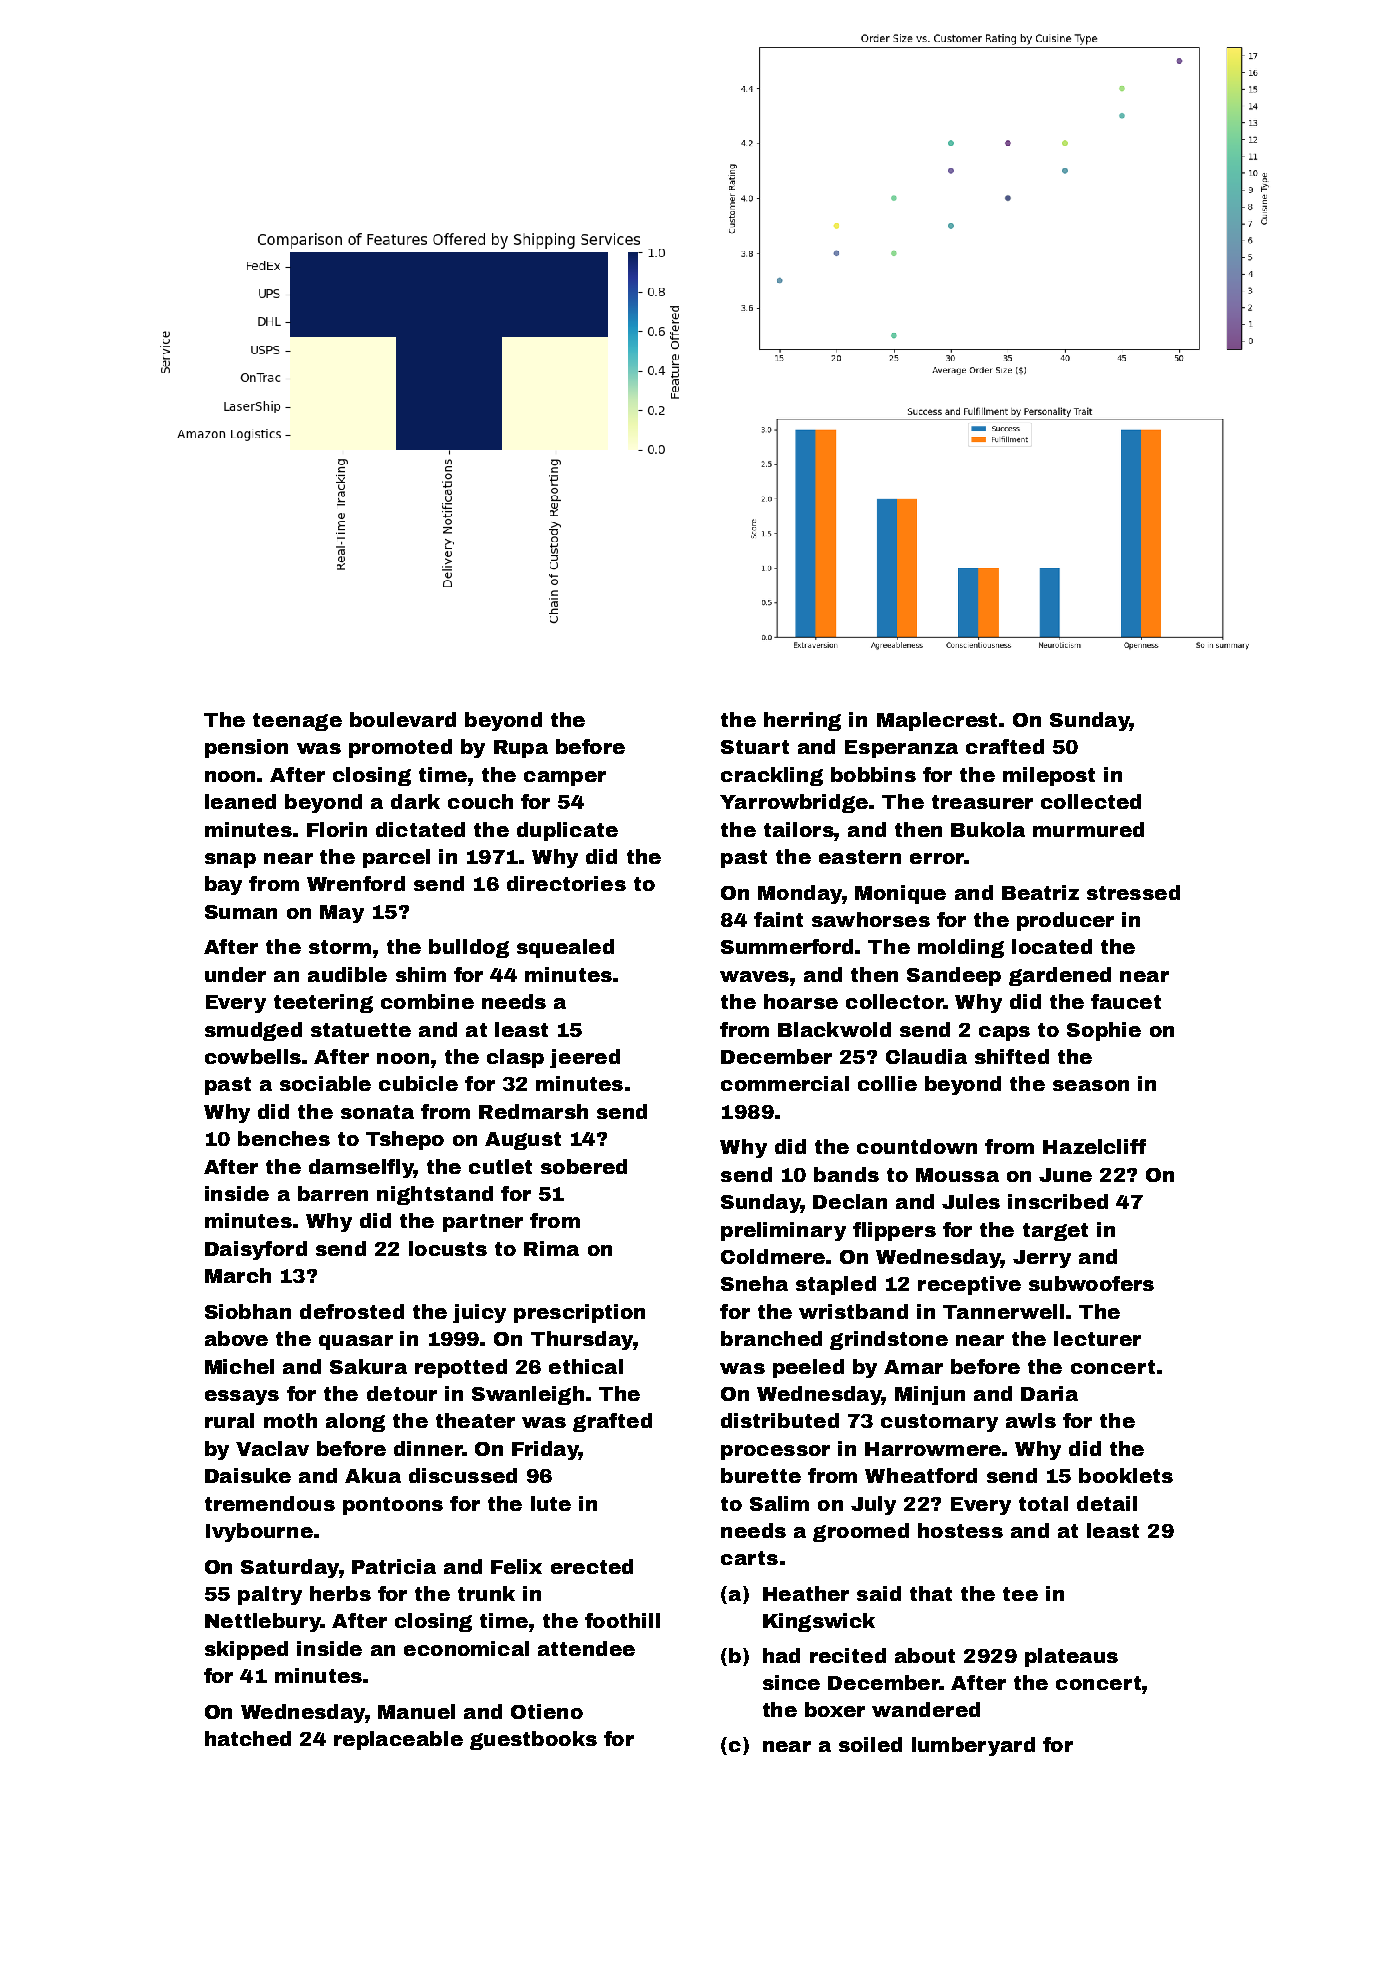  Describe the element at coordinates (466, 1648) in the document. I see `economical` at that location.
